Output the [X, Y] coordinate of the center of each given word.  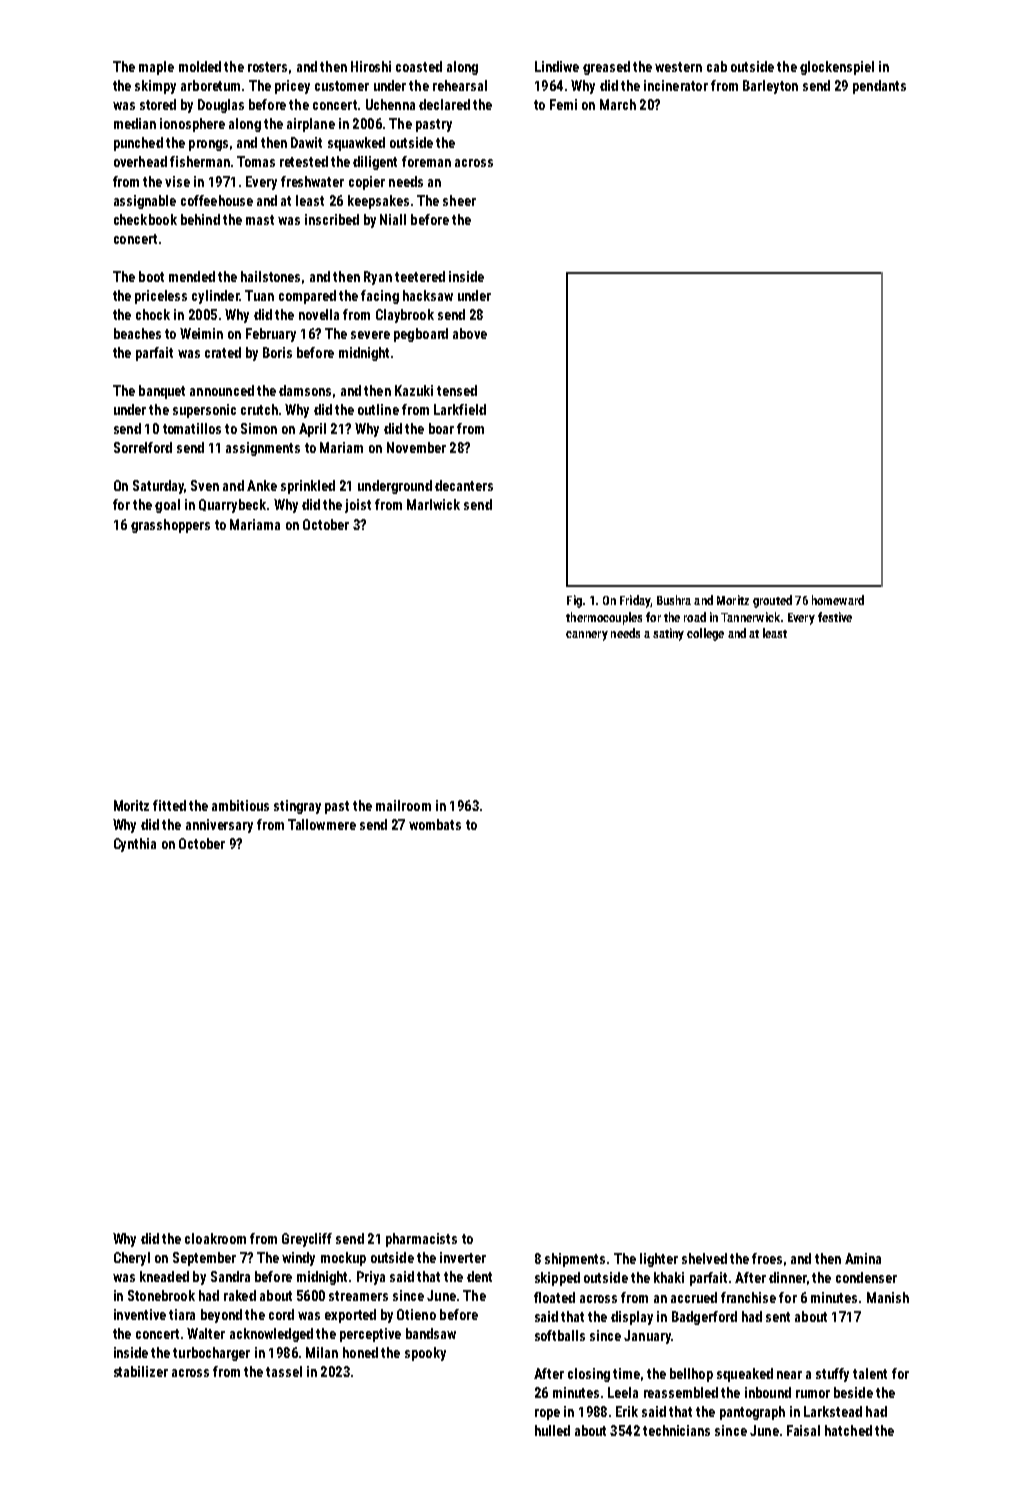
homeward [838, 600]
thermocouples [604, 618]
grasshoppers [170, 526]
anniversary [219, 826]
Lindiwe [557, 66]
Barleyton [770, 87]
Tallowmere [322, 824]
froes [767, 1258]
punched [138, 144]
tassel [284, 1371]
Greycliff [307, 1240]
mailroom [403, 805]
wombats [435, 824]
